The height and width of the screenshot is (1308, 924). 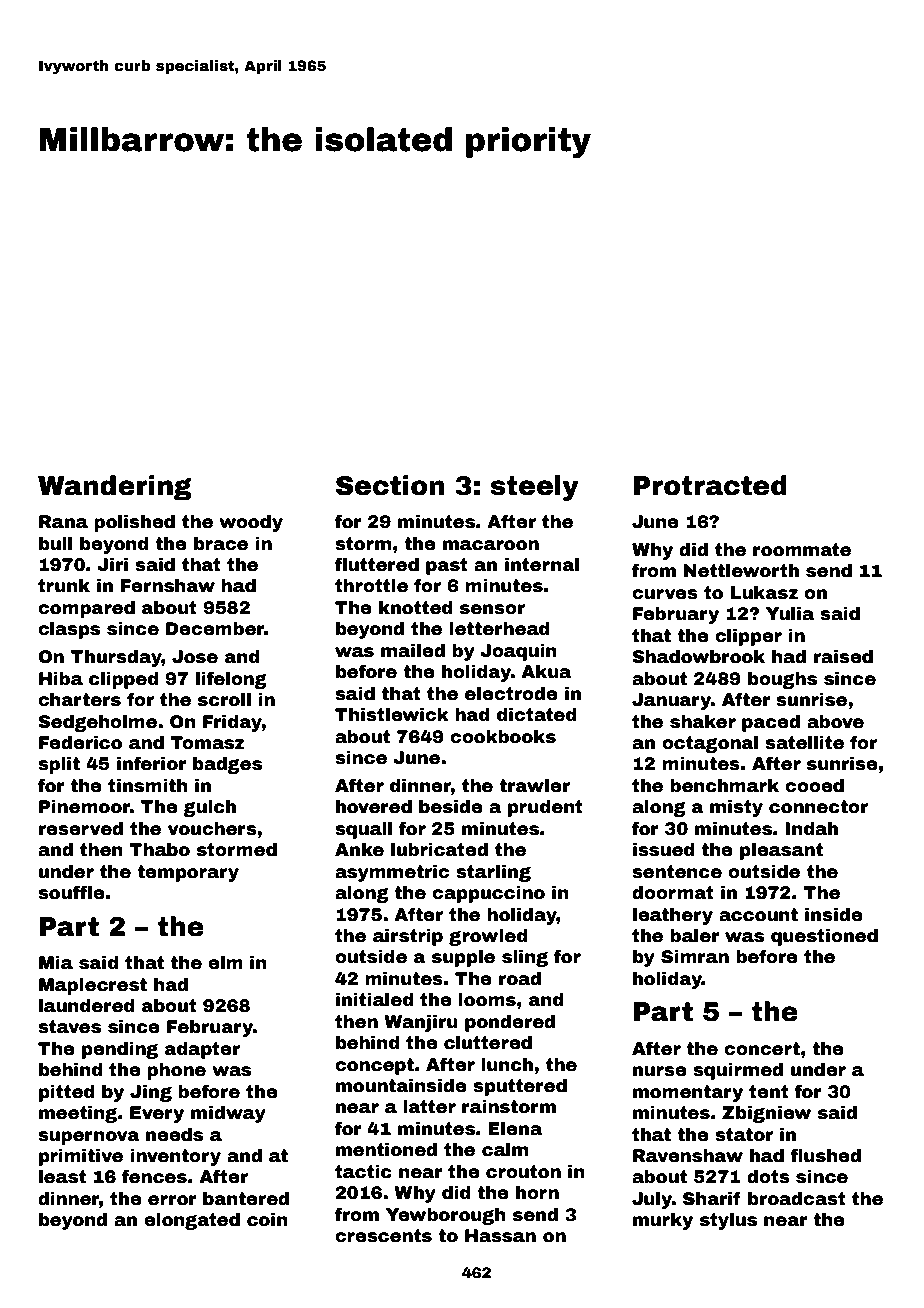 What do you see at coordinates (728, 1221) in the screenshot?
I see `stylus` at bounding box center [728, 1221].
